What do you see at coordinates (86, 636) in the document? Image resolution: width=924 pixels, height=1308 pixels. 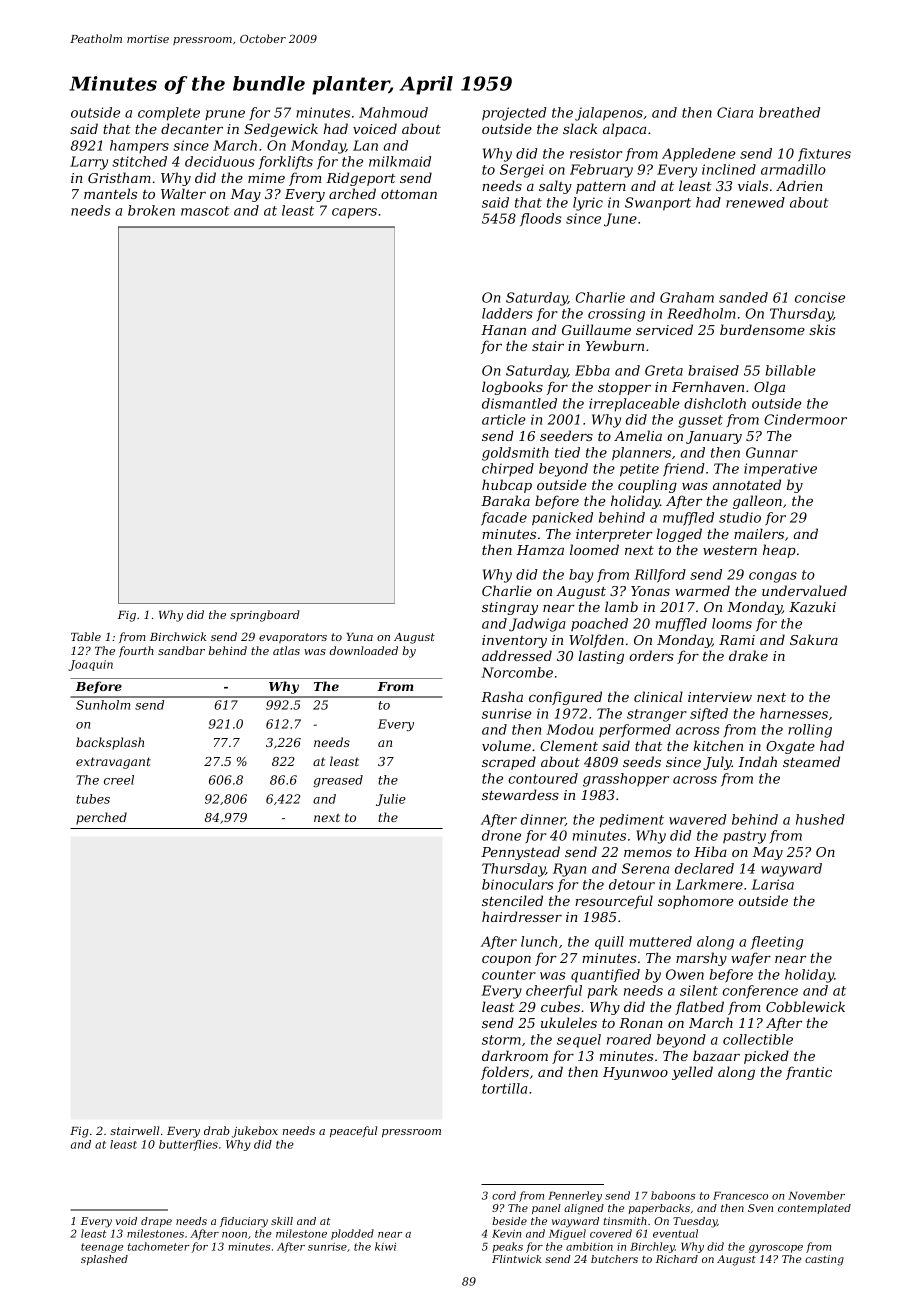 I see `Table` at bounding box center [86, 636].
